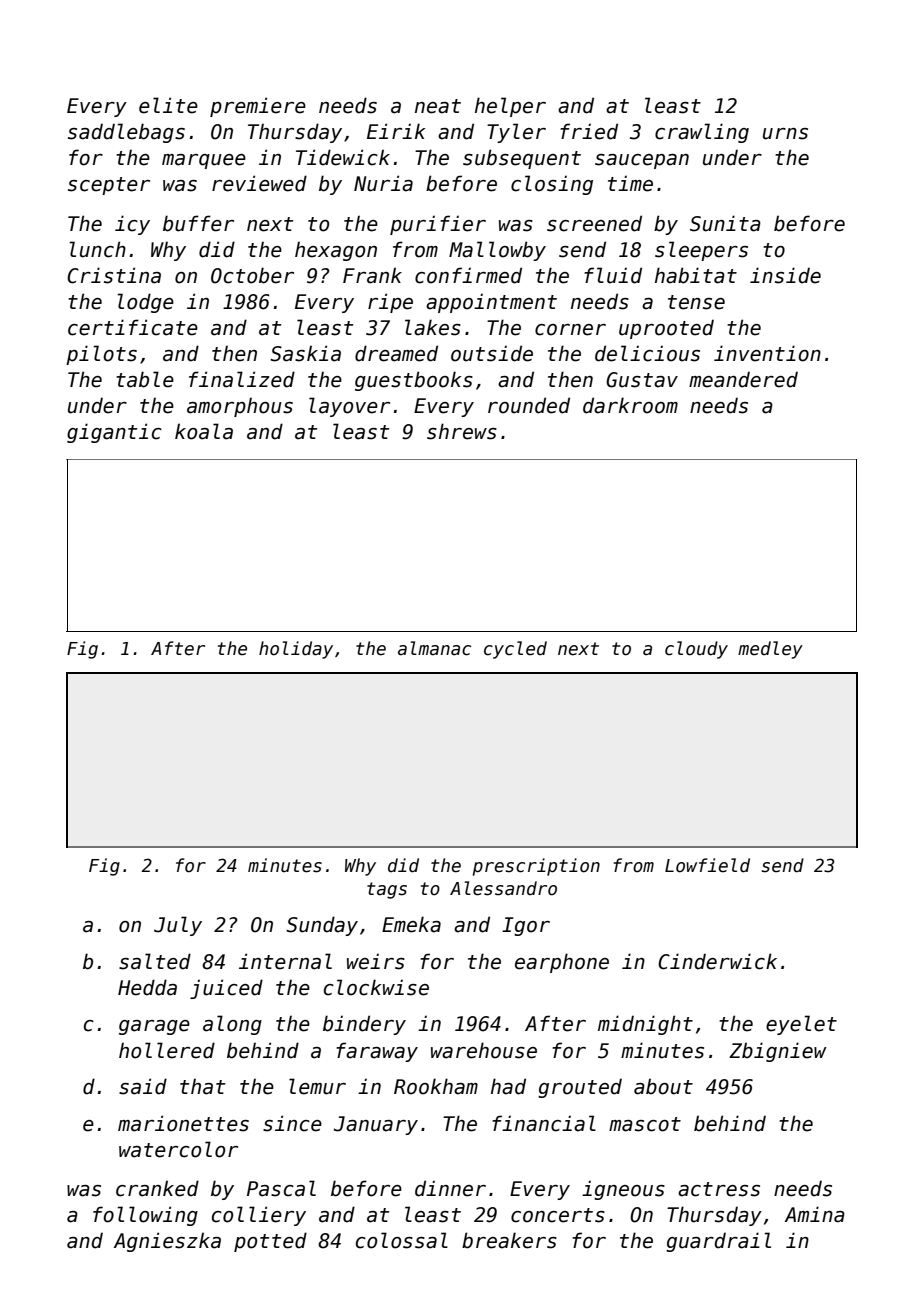  Describe the element at coordinates (623, 1190) in the page. I see `igneous` at that location.
